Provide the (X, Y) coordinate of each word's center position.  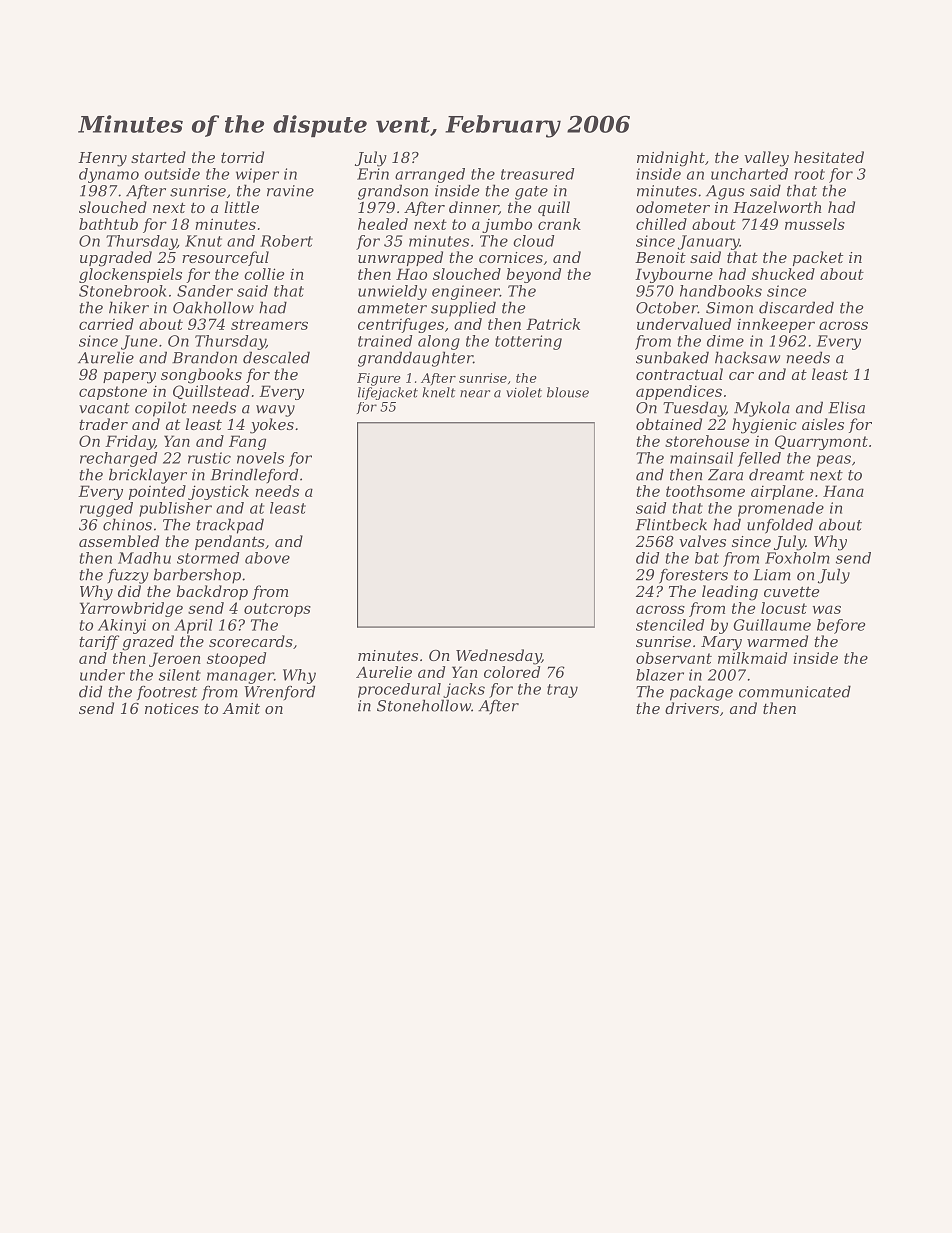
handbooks (721, 291)
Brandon (204, 357)
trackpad (230, 526)
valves (702, 541)
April (193, 626)
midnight (671, 159)
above (267, 558)
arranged (430, 175)
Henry (102, 159)
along (439, 342)
